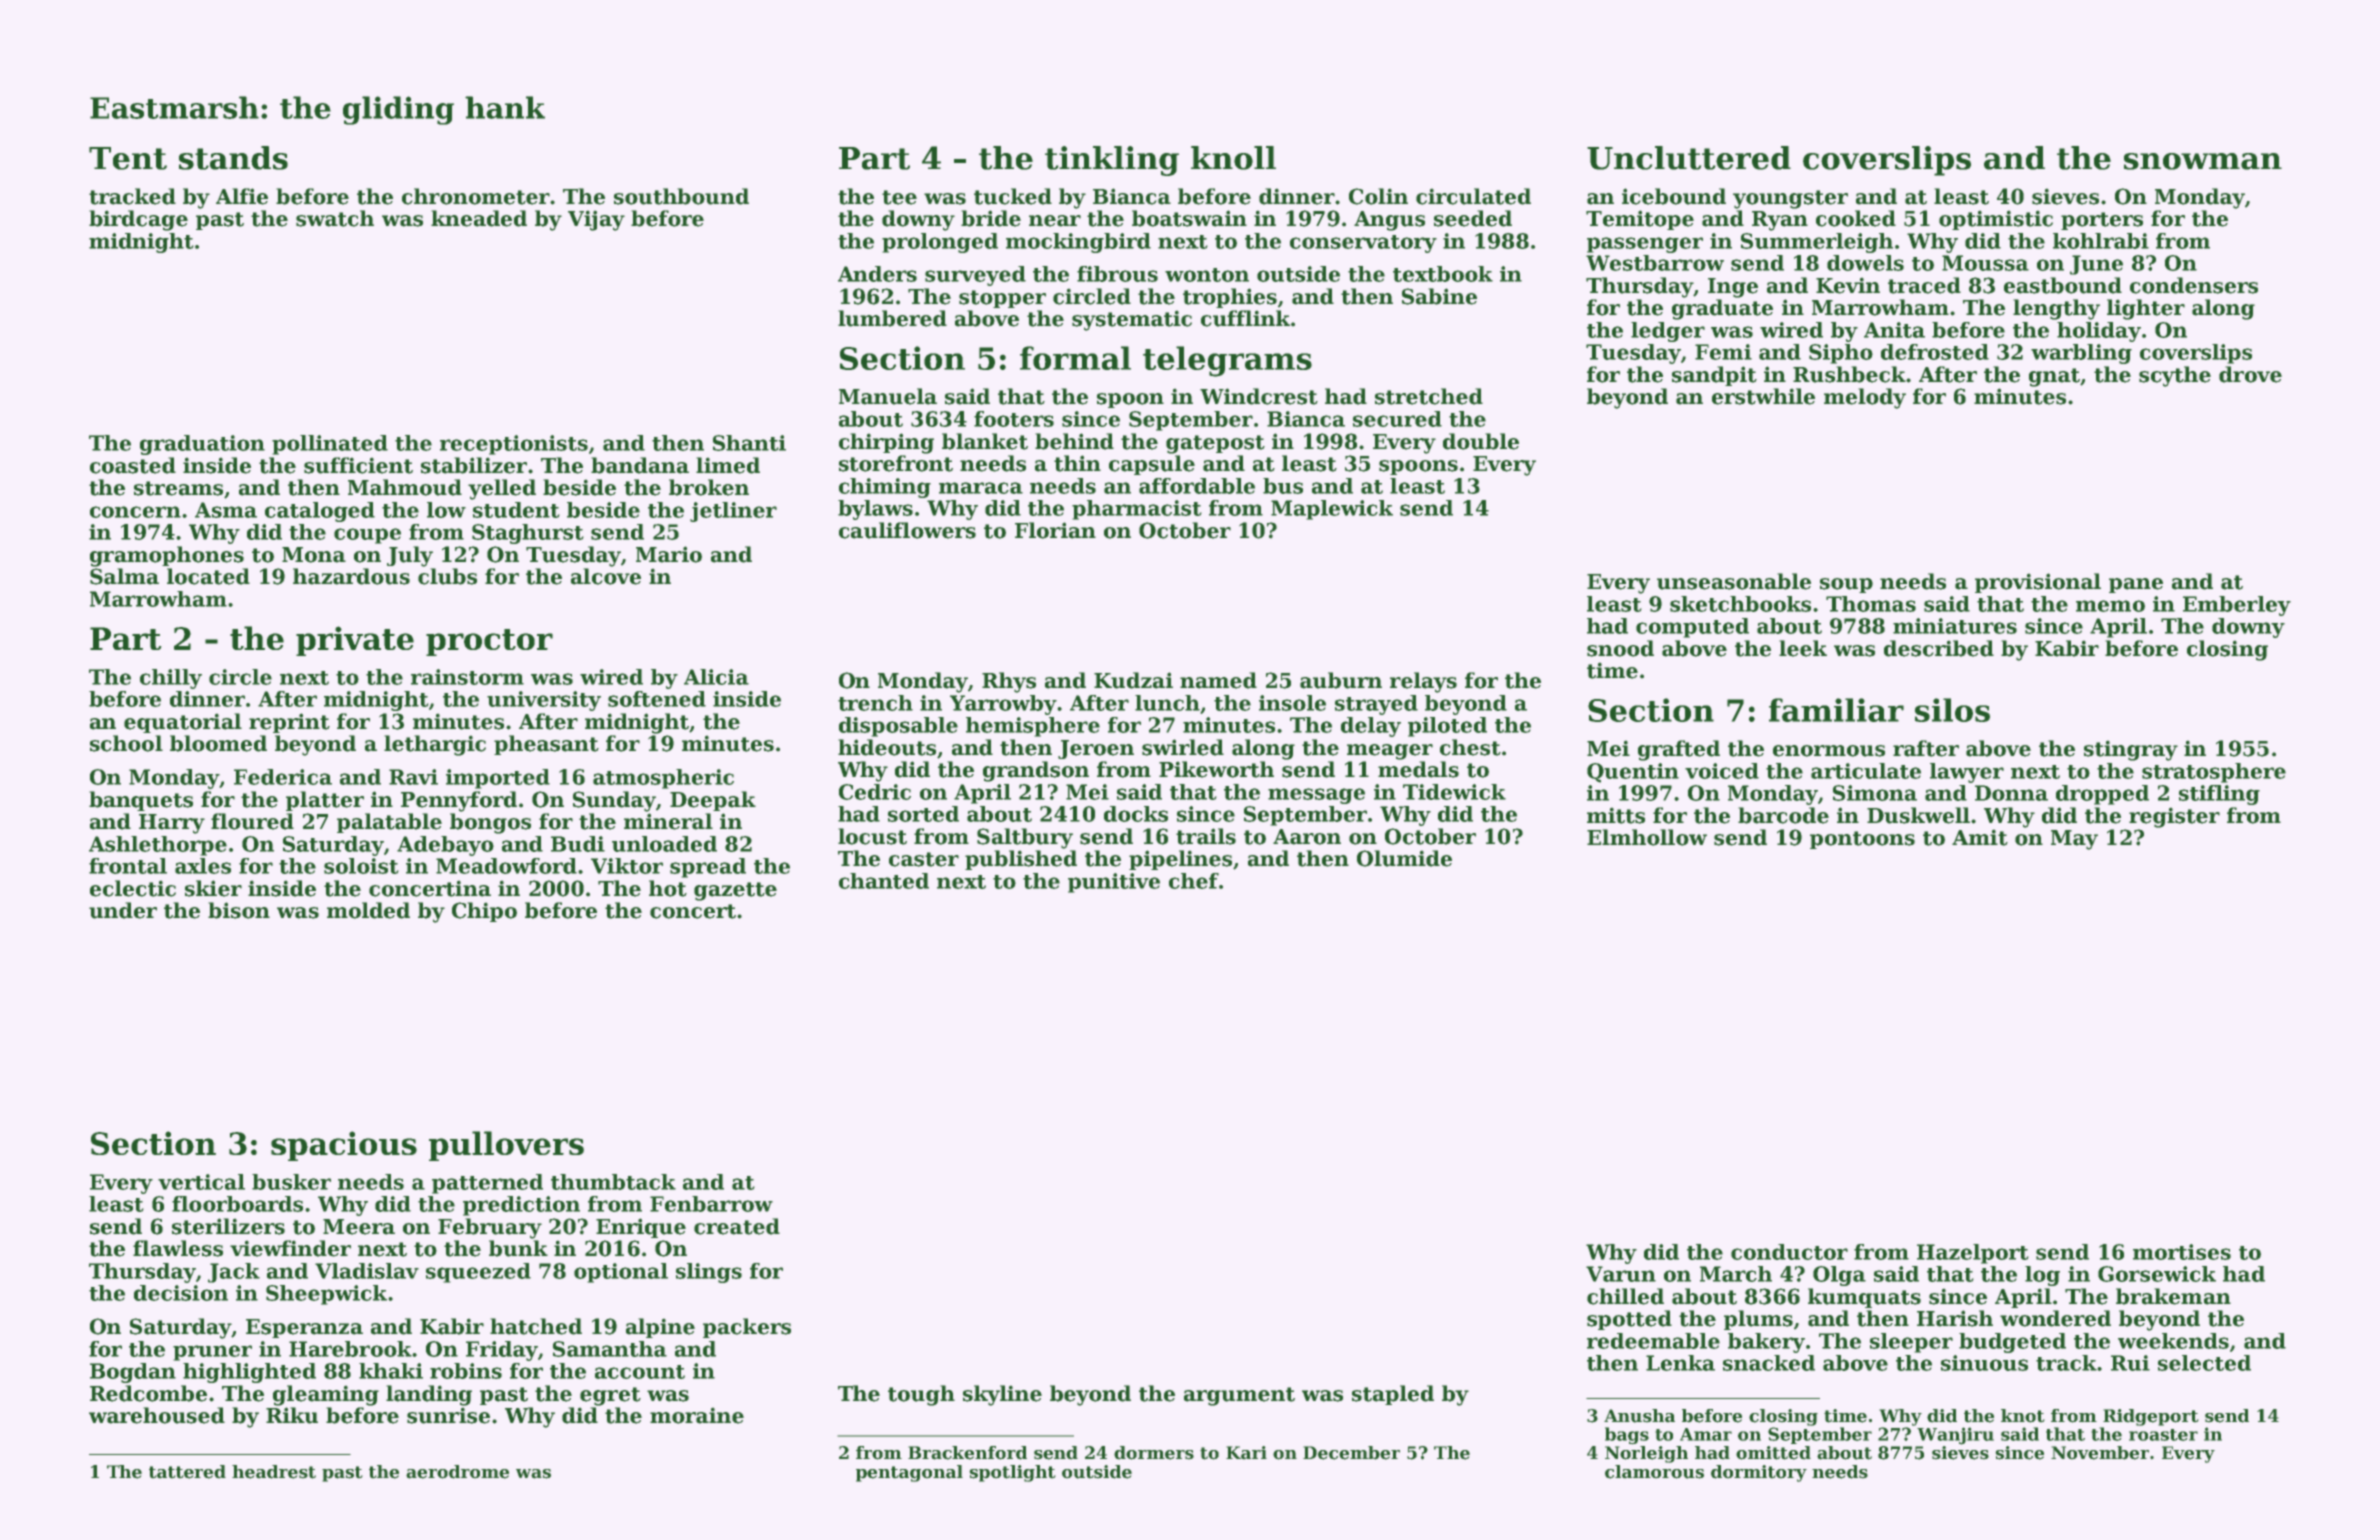 The width and height of the document is (2380, 1540). Describe the element at coordinates (737, 1226) in the document. I see `created` at that location.
